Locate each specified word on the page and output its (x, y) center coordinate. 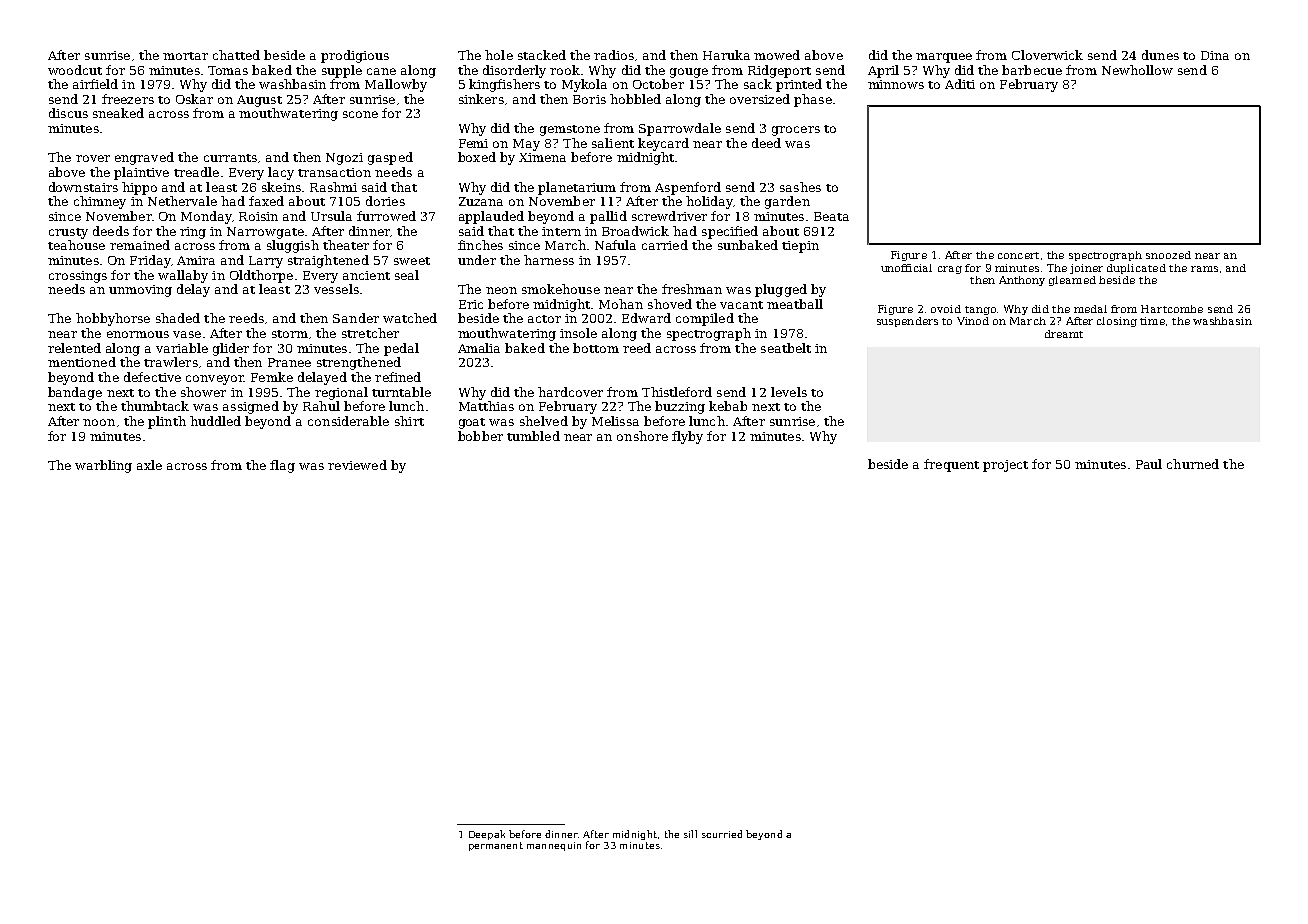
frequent (951, 465)
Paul (1149, 464)
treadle (196, 172)
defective (152, 377)
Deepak (487, 835)
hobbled (635, 99)
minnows (896, 84)
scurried (722, 834)
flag (282, 466)
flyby (687, 437)
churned (1193, 464)
